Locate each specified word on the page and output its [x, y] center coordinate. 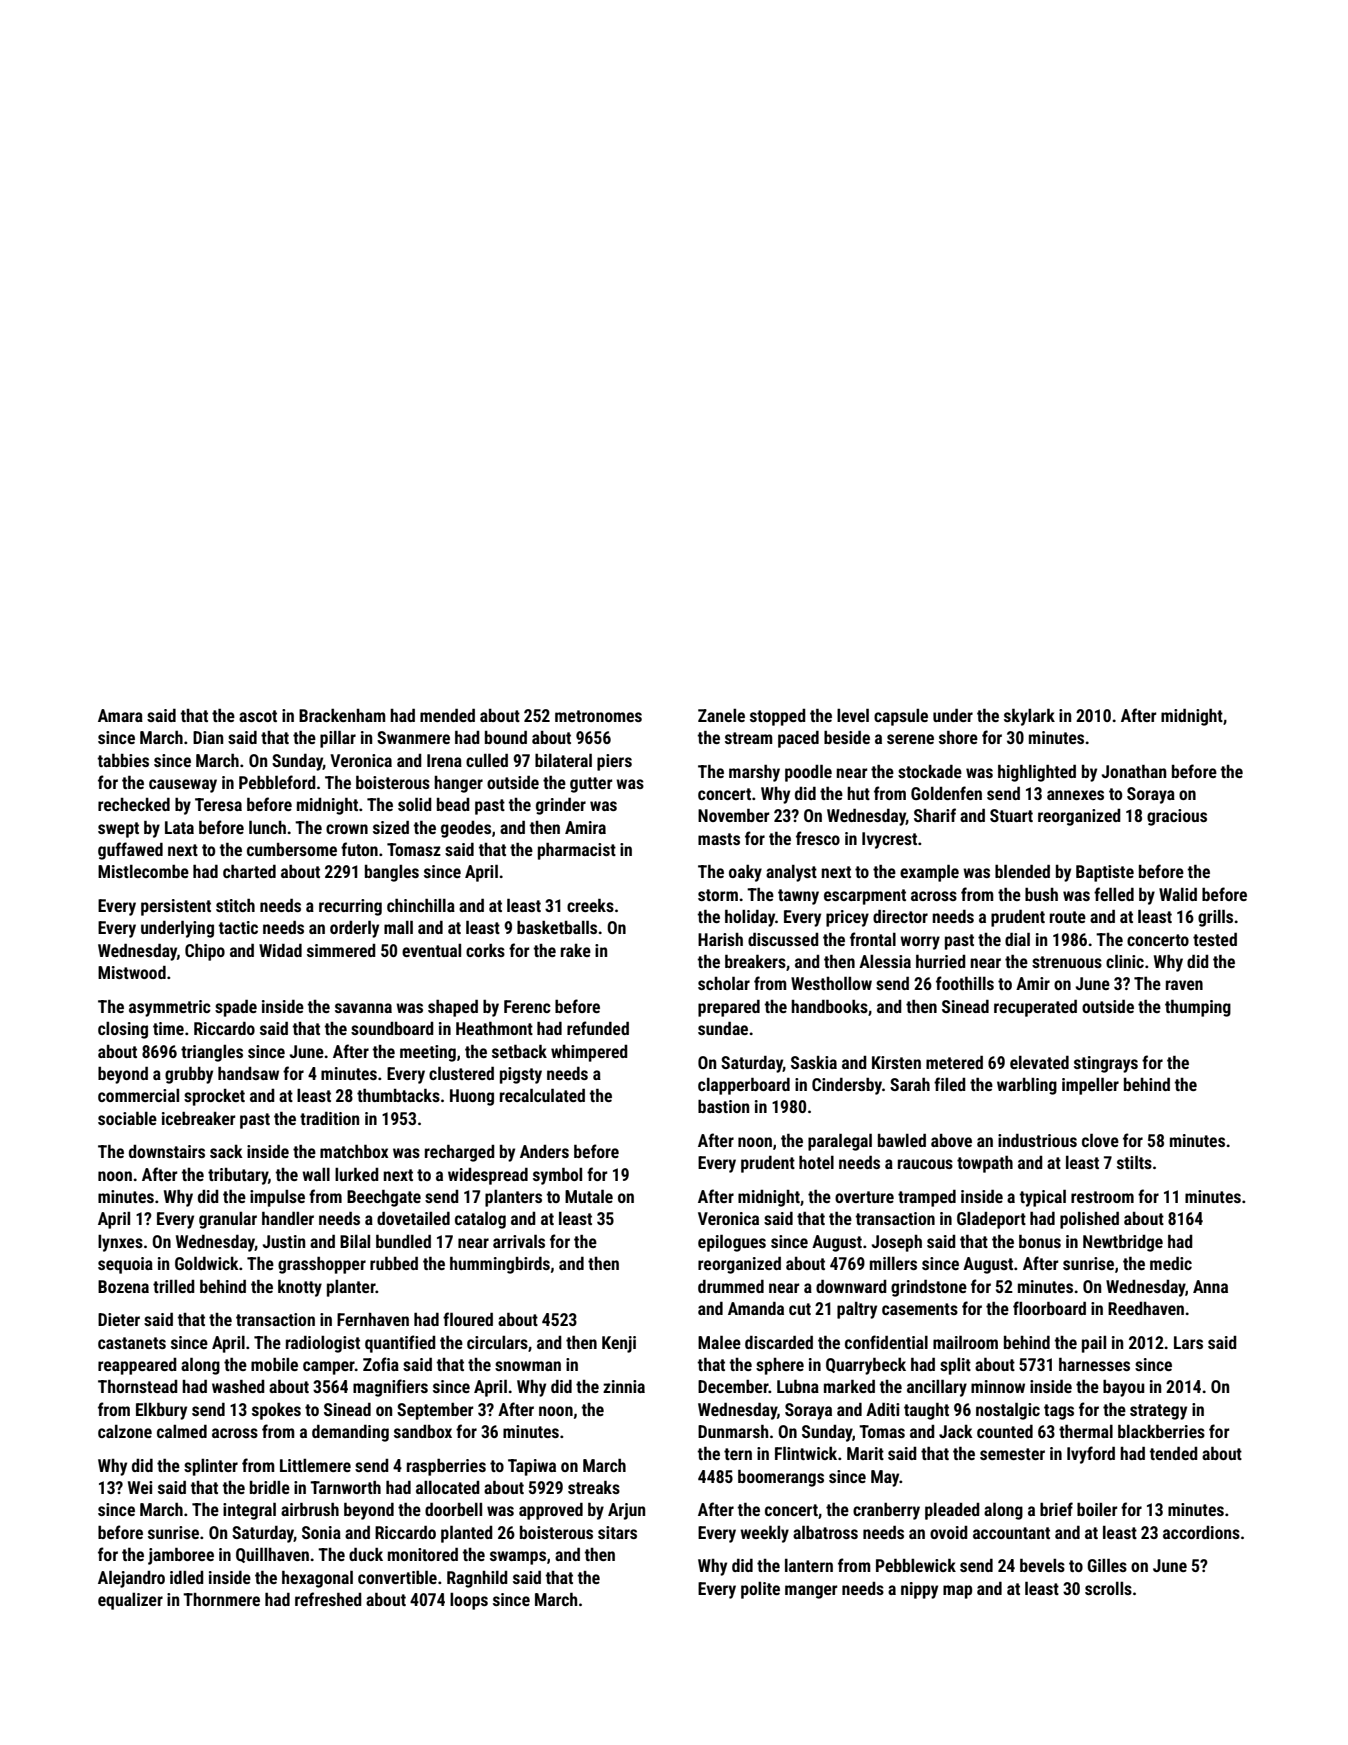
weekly [764, 1534]
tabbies [123, 760]
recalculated [542, 1095]
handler [288, 1218]
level [853, 715]
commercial [138, 1095]
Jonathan [1133, 771]
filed [950, 1084]
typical [1043, 1198]
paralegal [840, 1142]
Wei [140, 1487]
